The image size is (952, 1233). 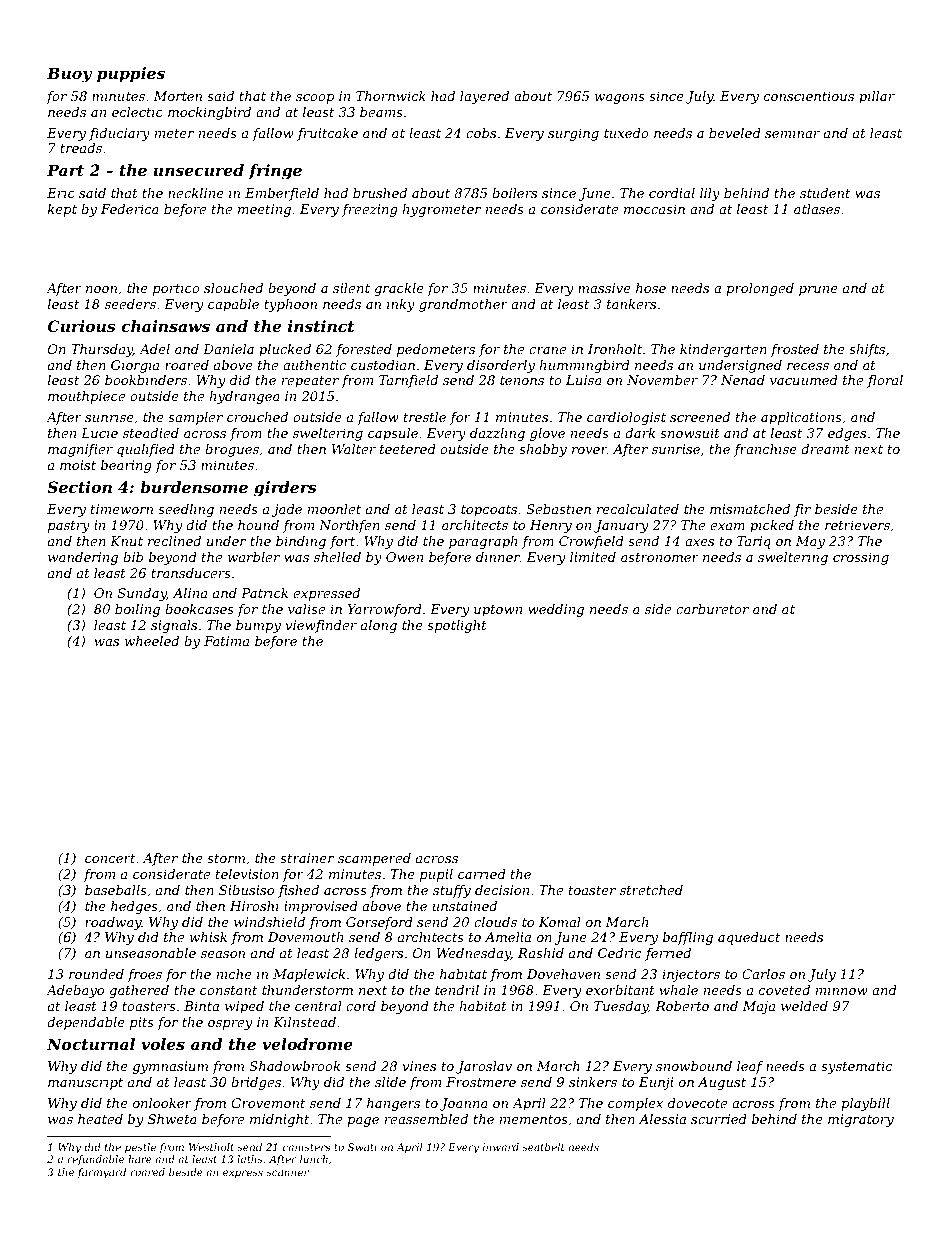 I want to click on refundable, so click(x=96, y=1160).
